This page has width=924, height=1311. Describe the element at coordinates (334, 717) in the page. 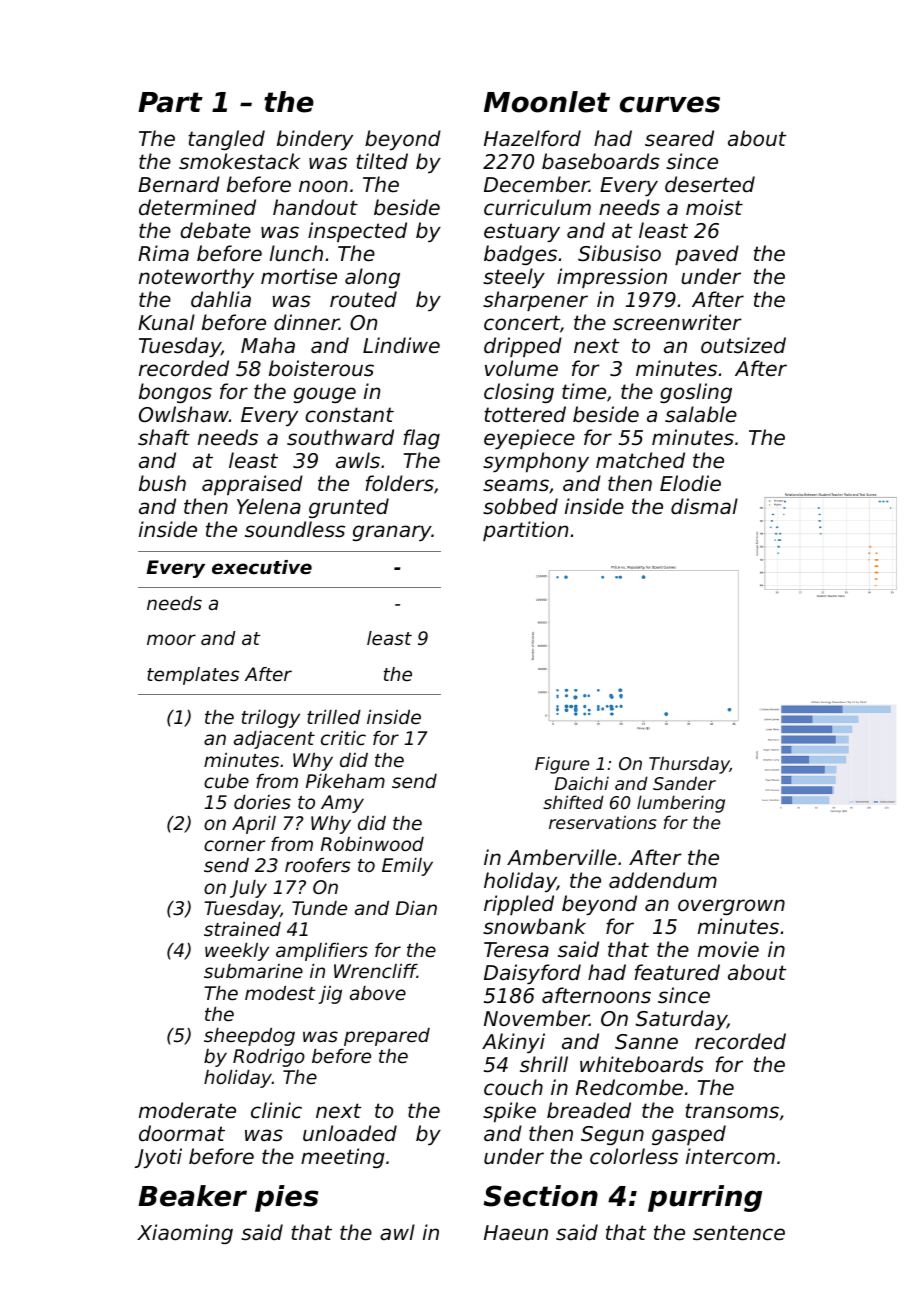

I see `trilled` at that location.
